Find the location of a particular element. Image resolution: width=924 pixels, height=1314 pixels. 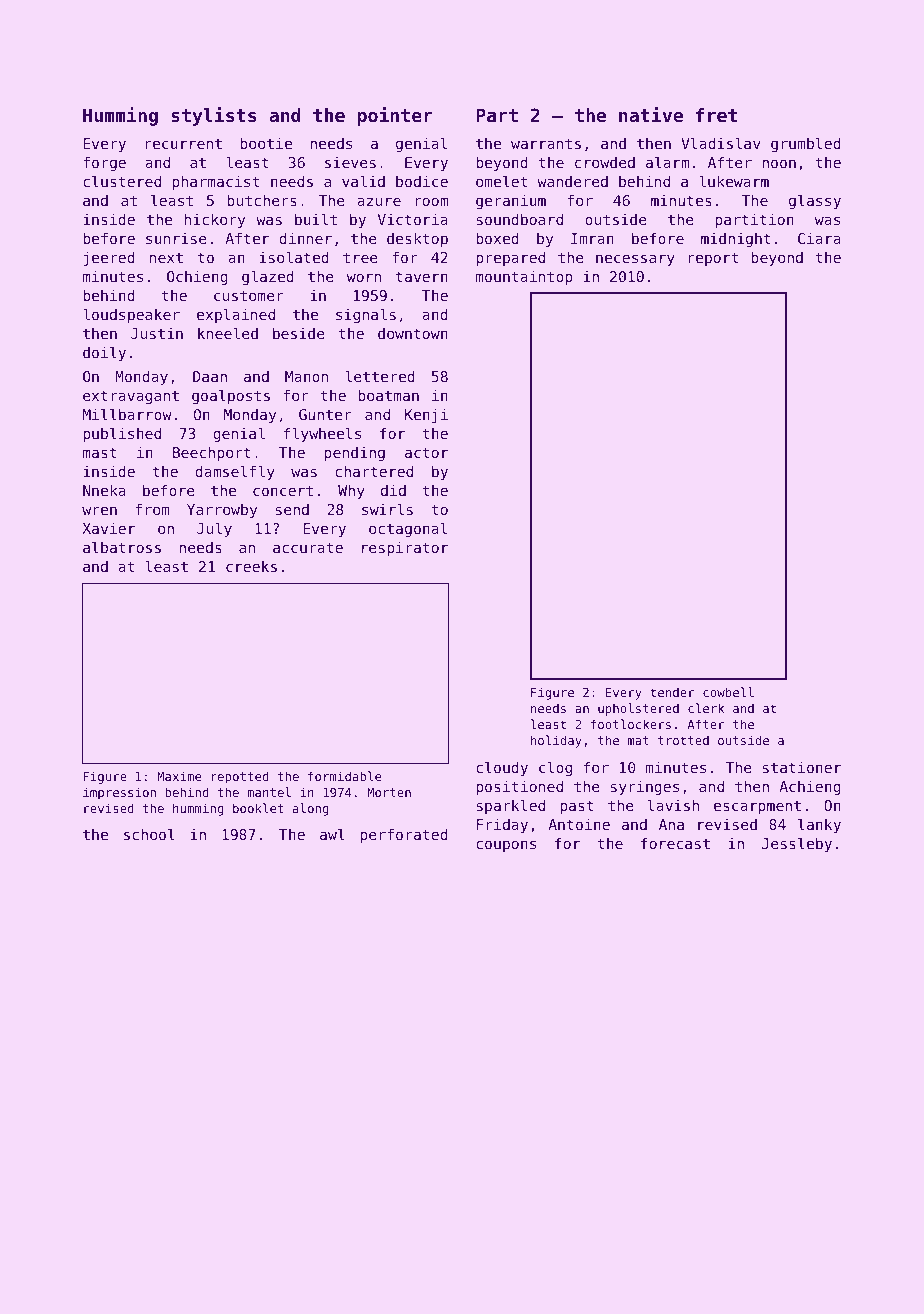

trotted is located at coordinates (683, 740).
